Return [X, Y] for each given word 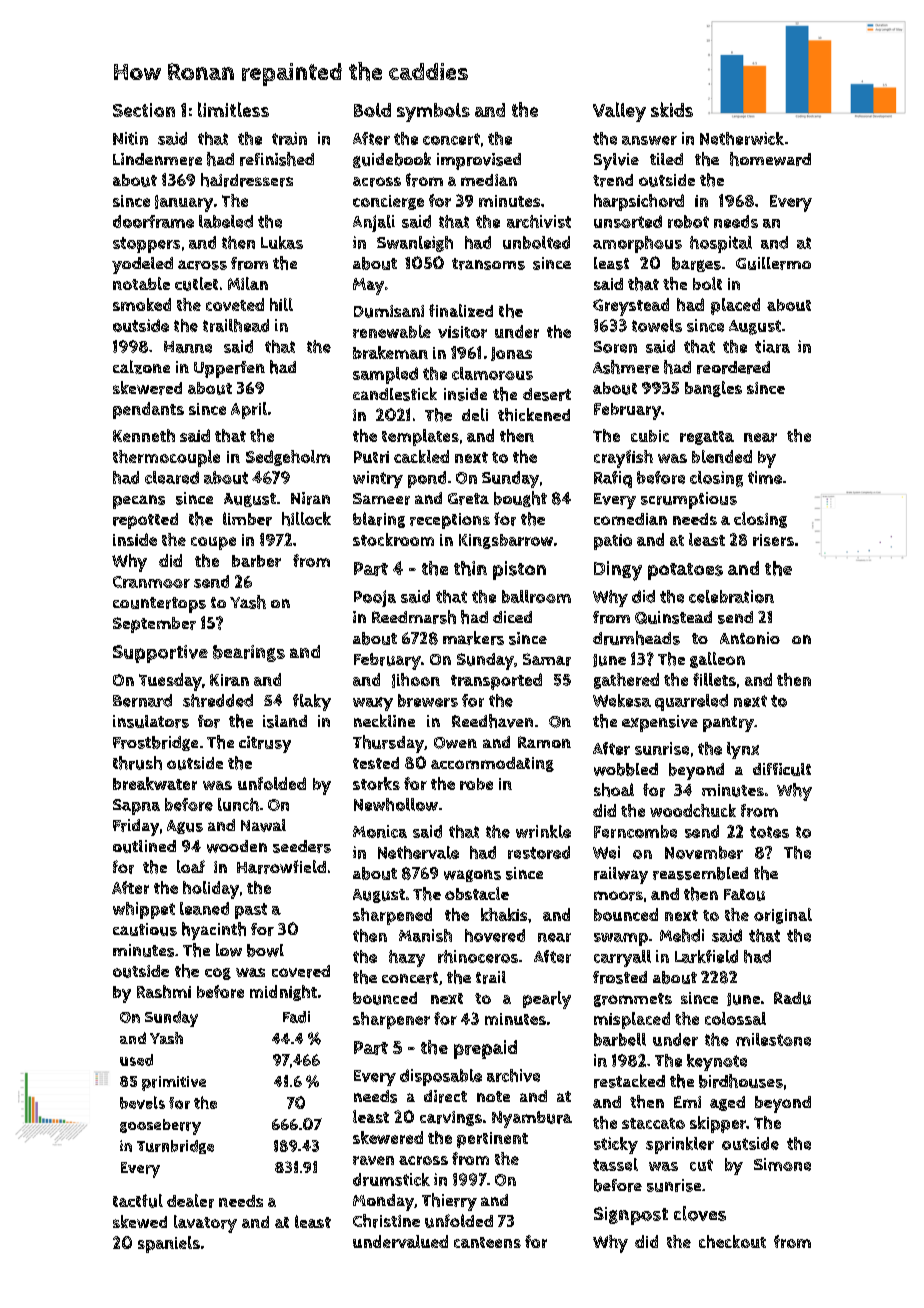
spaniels [169, 1244]
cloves [700, 1213]
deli [475, 414]
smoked [142, 304]
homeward [770, 159]
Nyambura [532, 1119]
